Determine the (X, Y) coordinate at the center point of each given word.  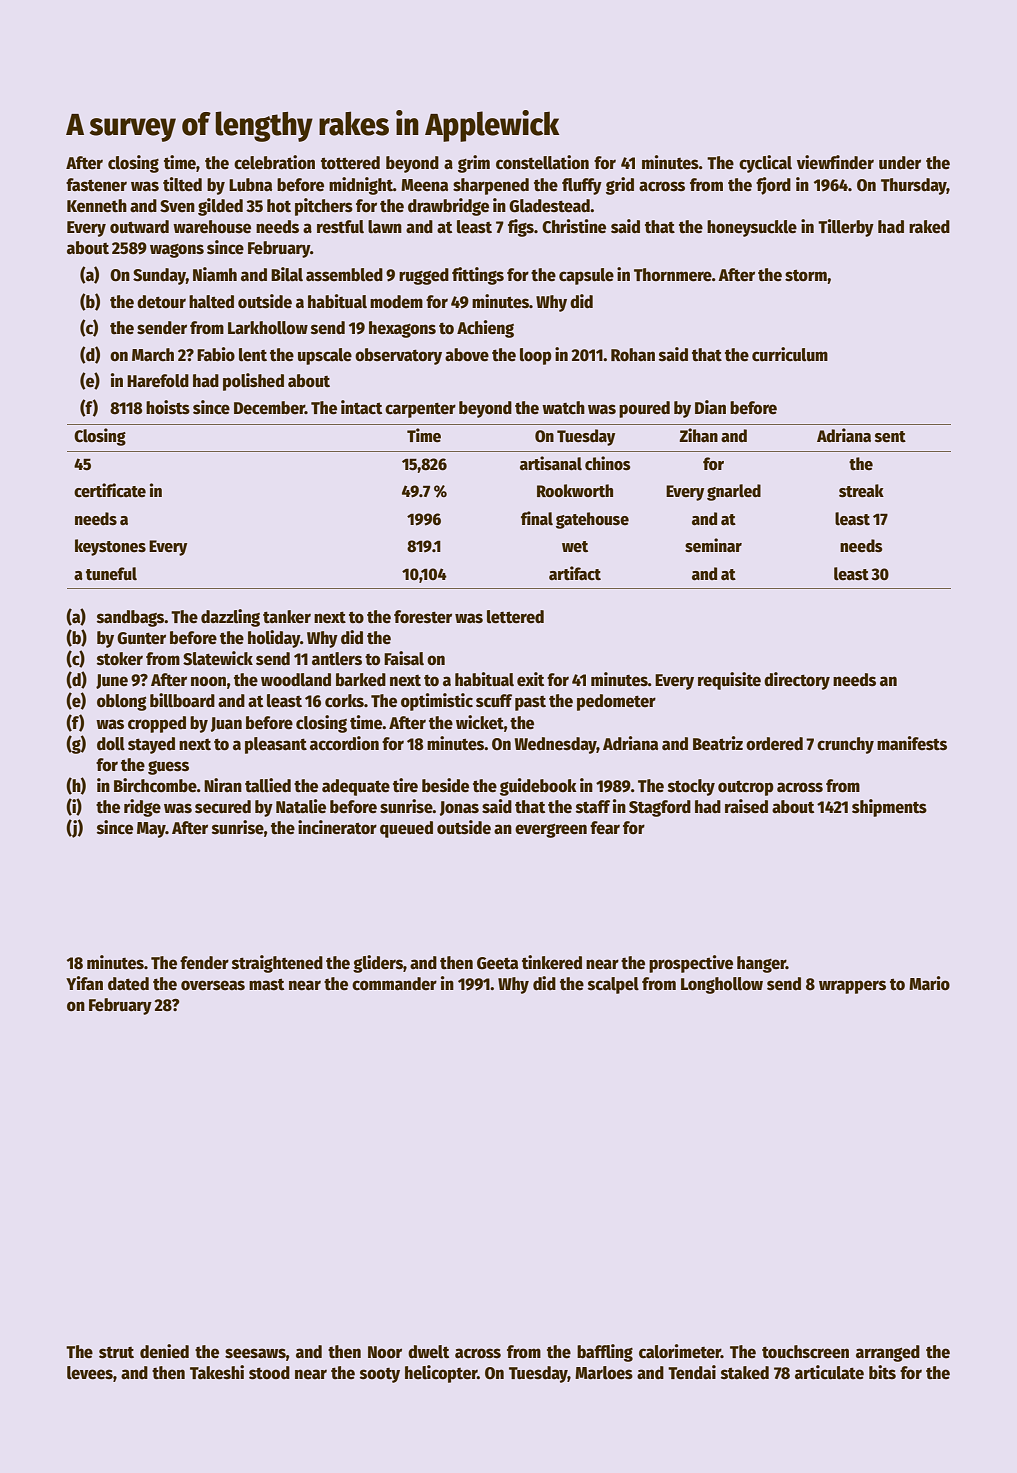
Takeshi (217, 1372)
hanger (761, 964)
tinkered (552, 962)
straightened (277, 964)
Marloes (604, 1373)
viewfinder (835, 162)
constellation (542, 162)
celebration (274, 162)
